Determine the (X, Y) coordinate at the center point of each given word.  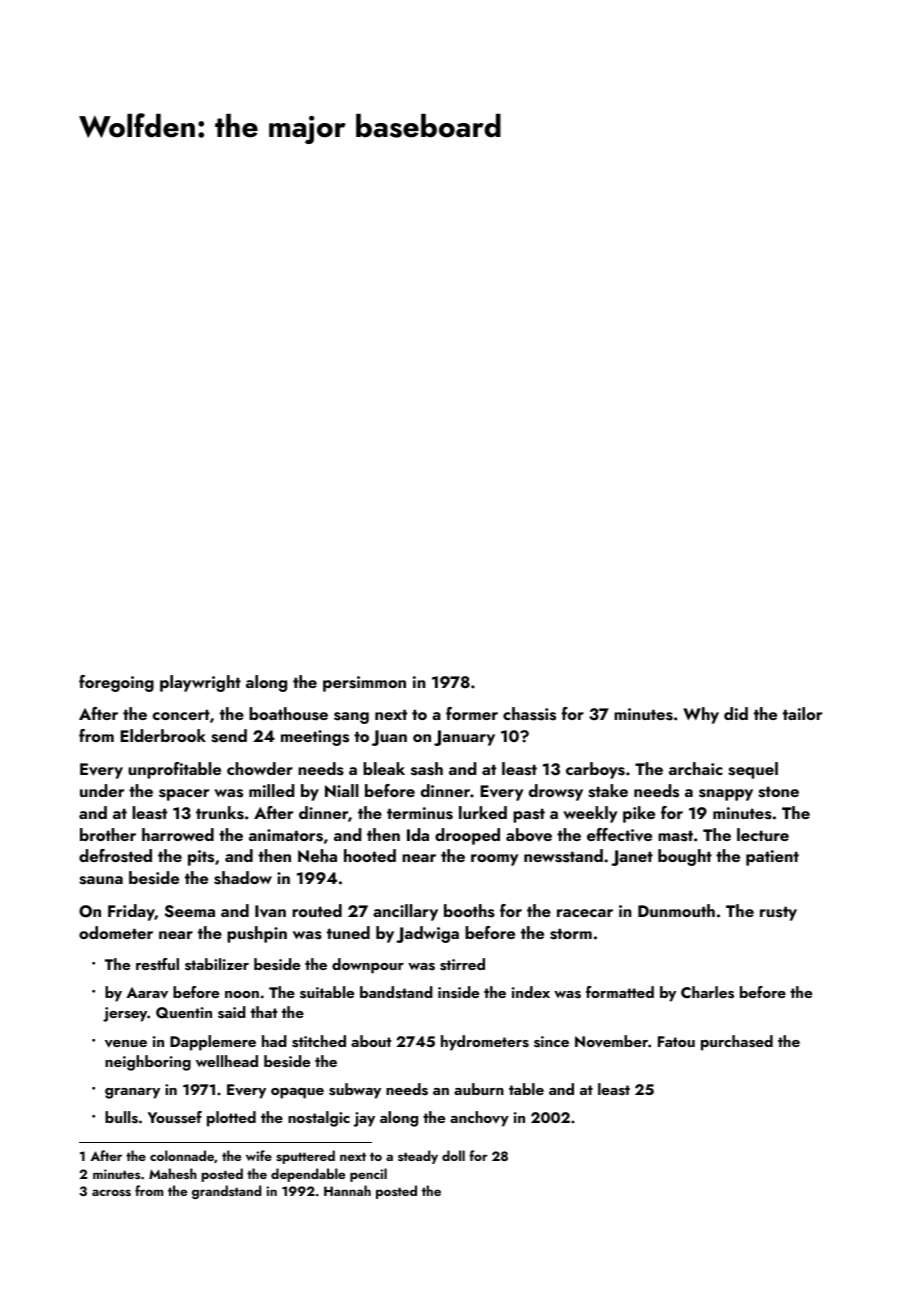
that (264, 1012)
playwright (200, 683)
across (111, 1192)
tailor (802, 713)
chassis (529, 714)
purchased (737, 1043)
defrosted (115, 856)
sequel (753, 770)
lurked (483, 812)
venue (126, 1044)
